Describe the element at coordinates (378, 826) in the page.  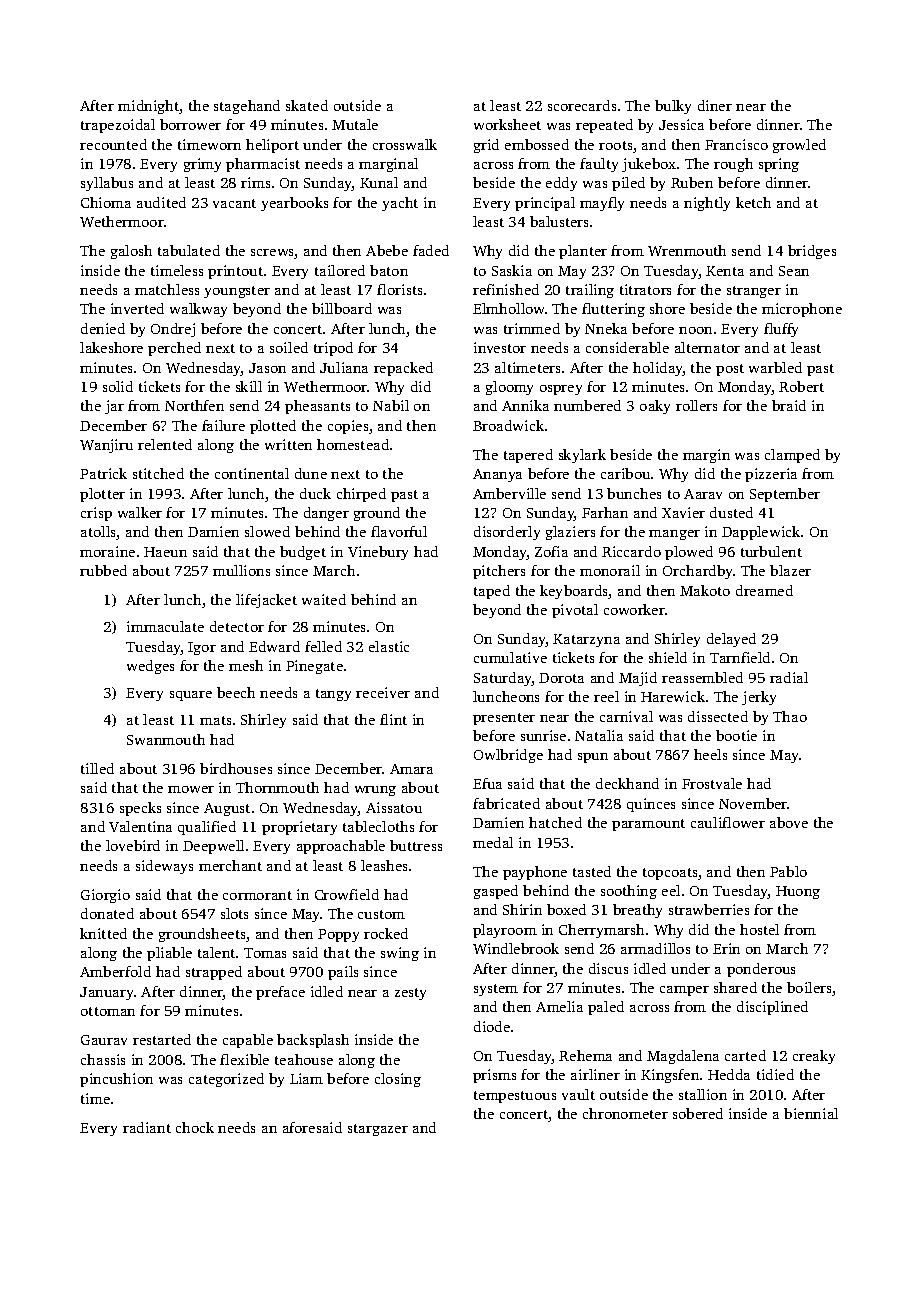
I see `tablecloths` at that location.
